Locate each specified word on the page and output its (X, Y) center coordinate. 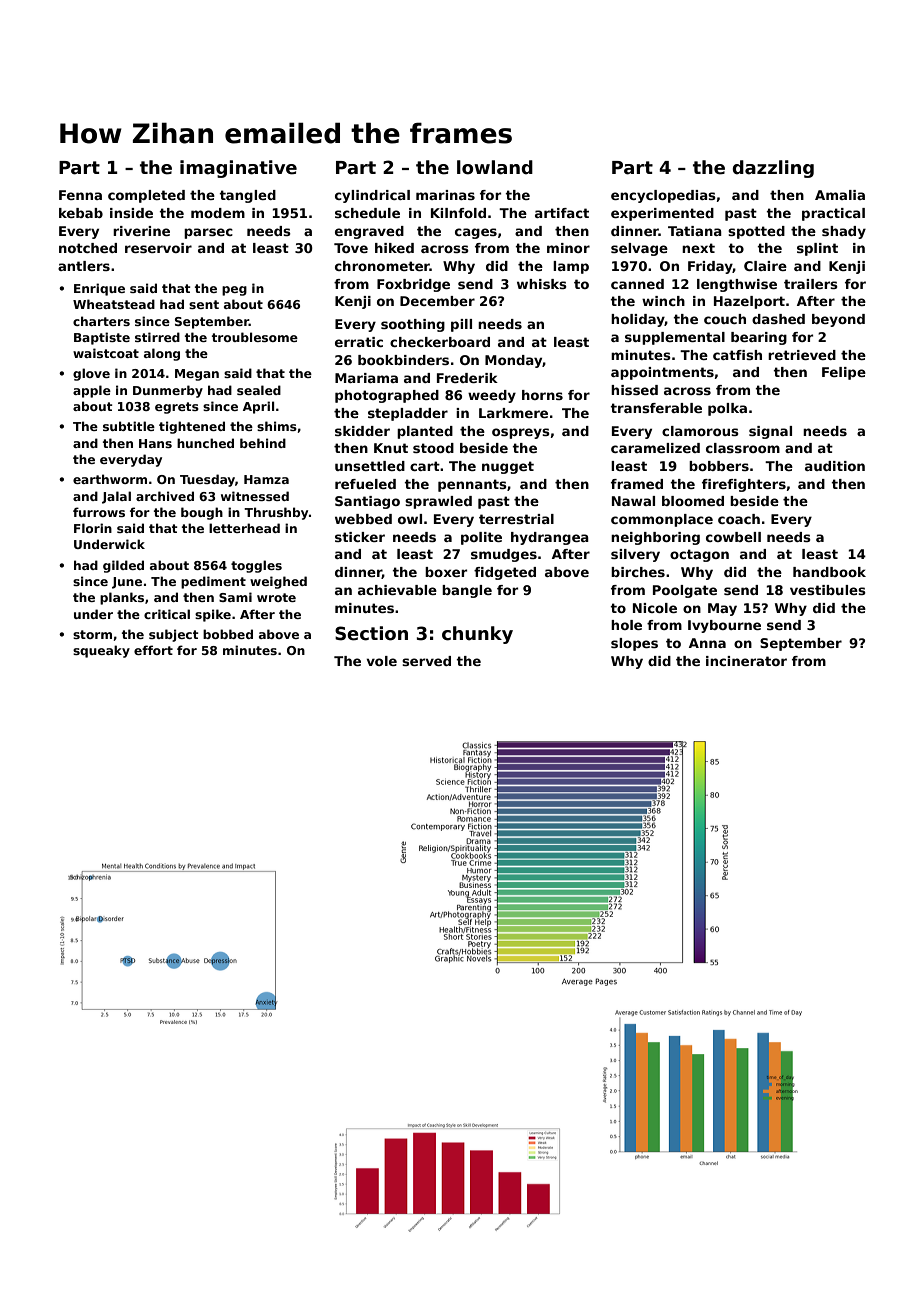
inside (131, 213)
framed (637, 484)
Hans (155, 443)
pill (461, 325)
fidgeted (505, 573)
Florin (93, 528)
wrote (276, 597)
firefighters (744, 485)
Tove (351, 248)
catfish (737, 355)
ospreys (521, 433)
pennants (472, 485)
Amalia (840, 195)
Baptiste (102, 338)
